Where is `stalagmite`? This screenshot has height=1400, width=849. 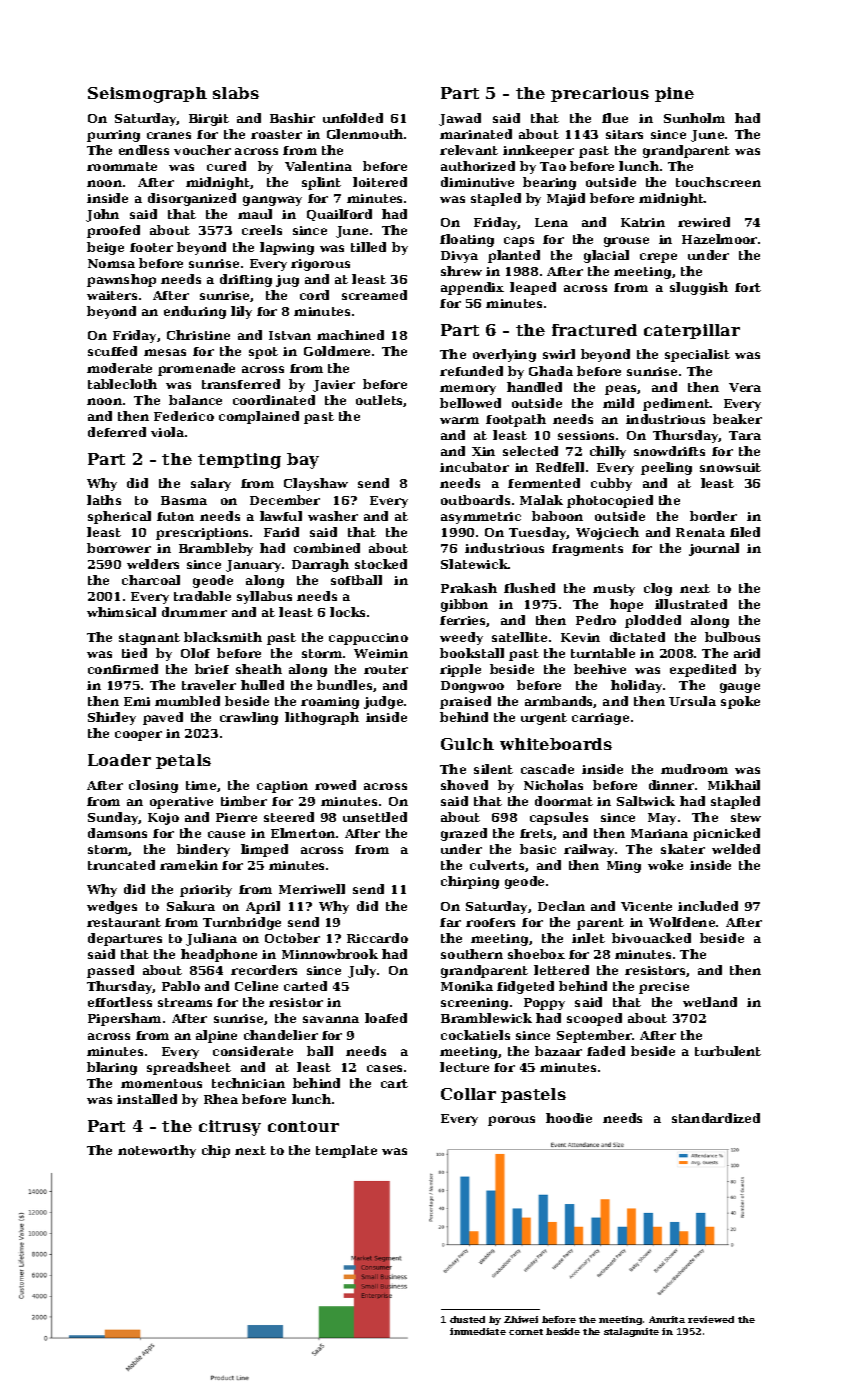 stalagmite is located at coordinates (631, 1332).
